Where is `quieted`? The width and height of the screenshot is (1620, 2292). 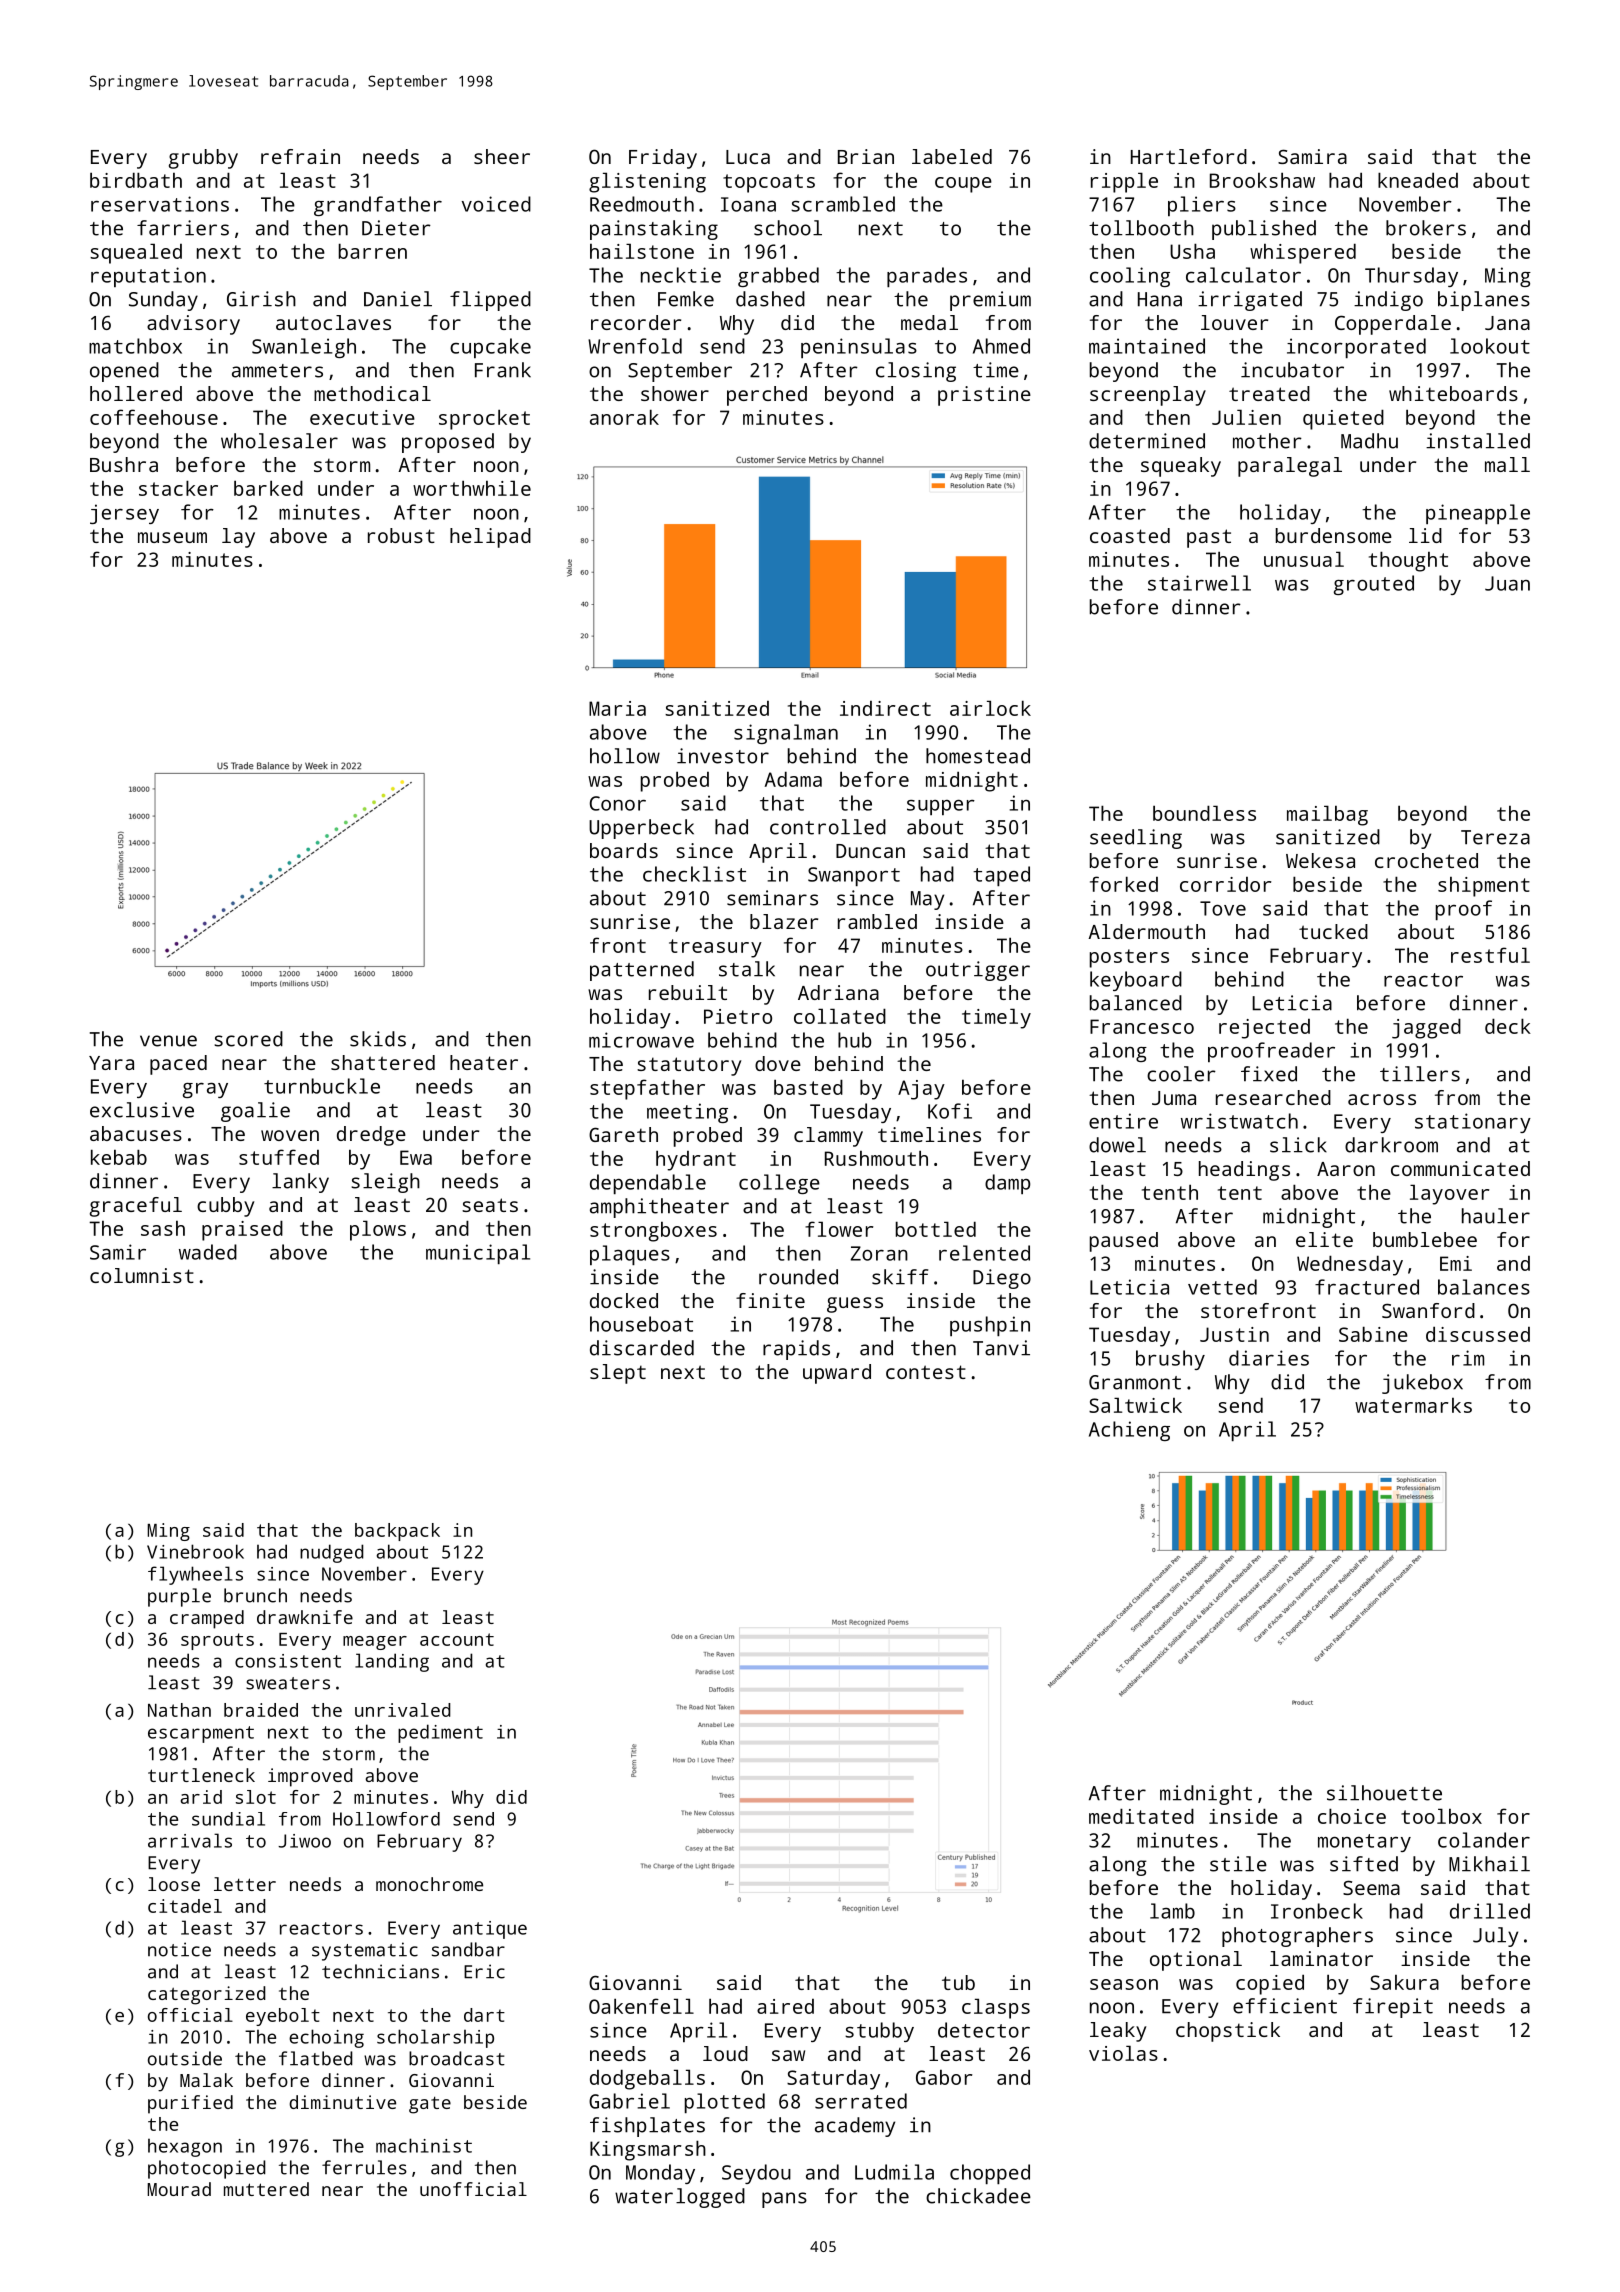
quieted is located at coordinates (1343, 419).
